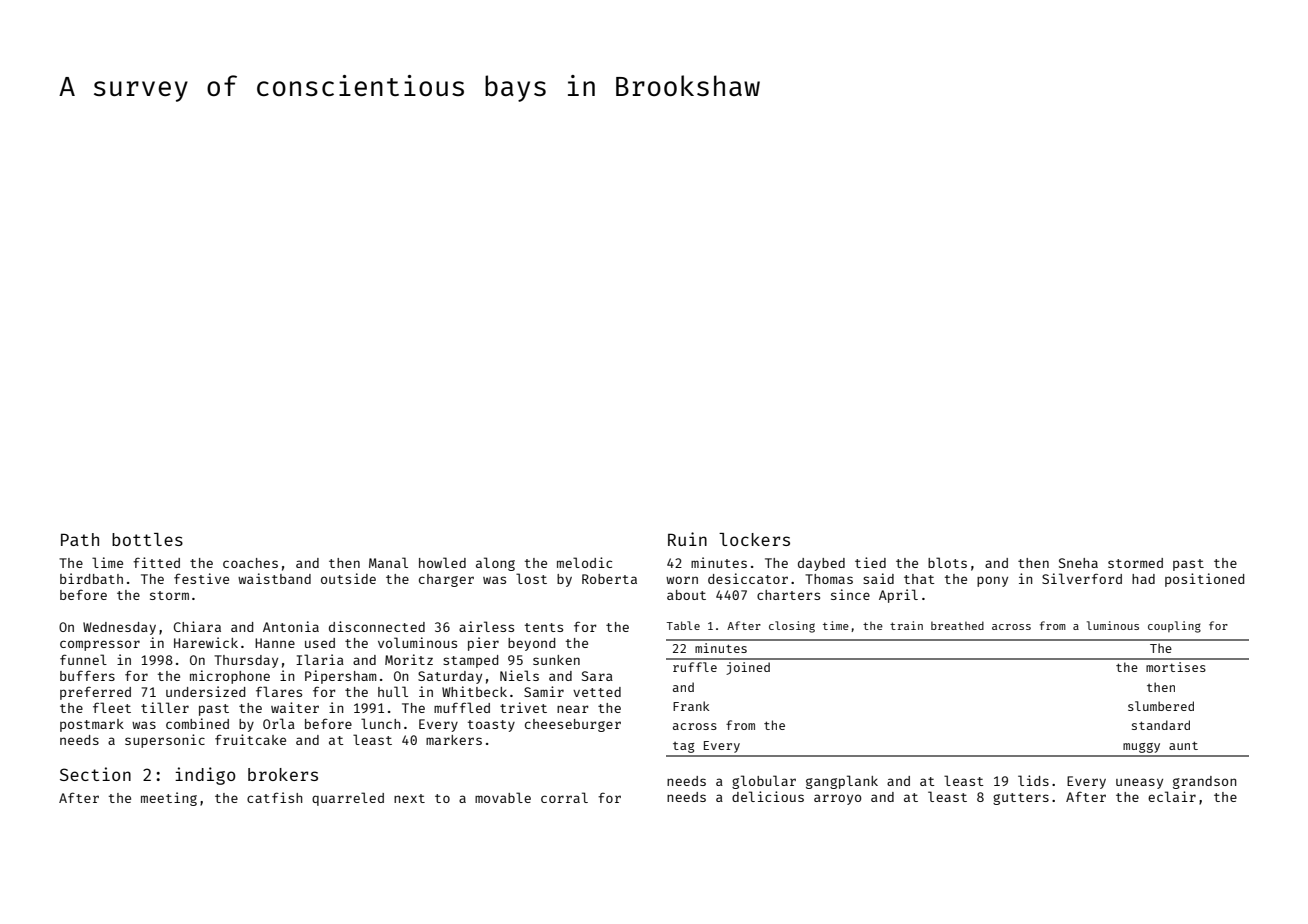  Describe the element at coordinates (838, 799) in the screenshot. I see `arroyo` at that location.
